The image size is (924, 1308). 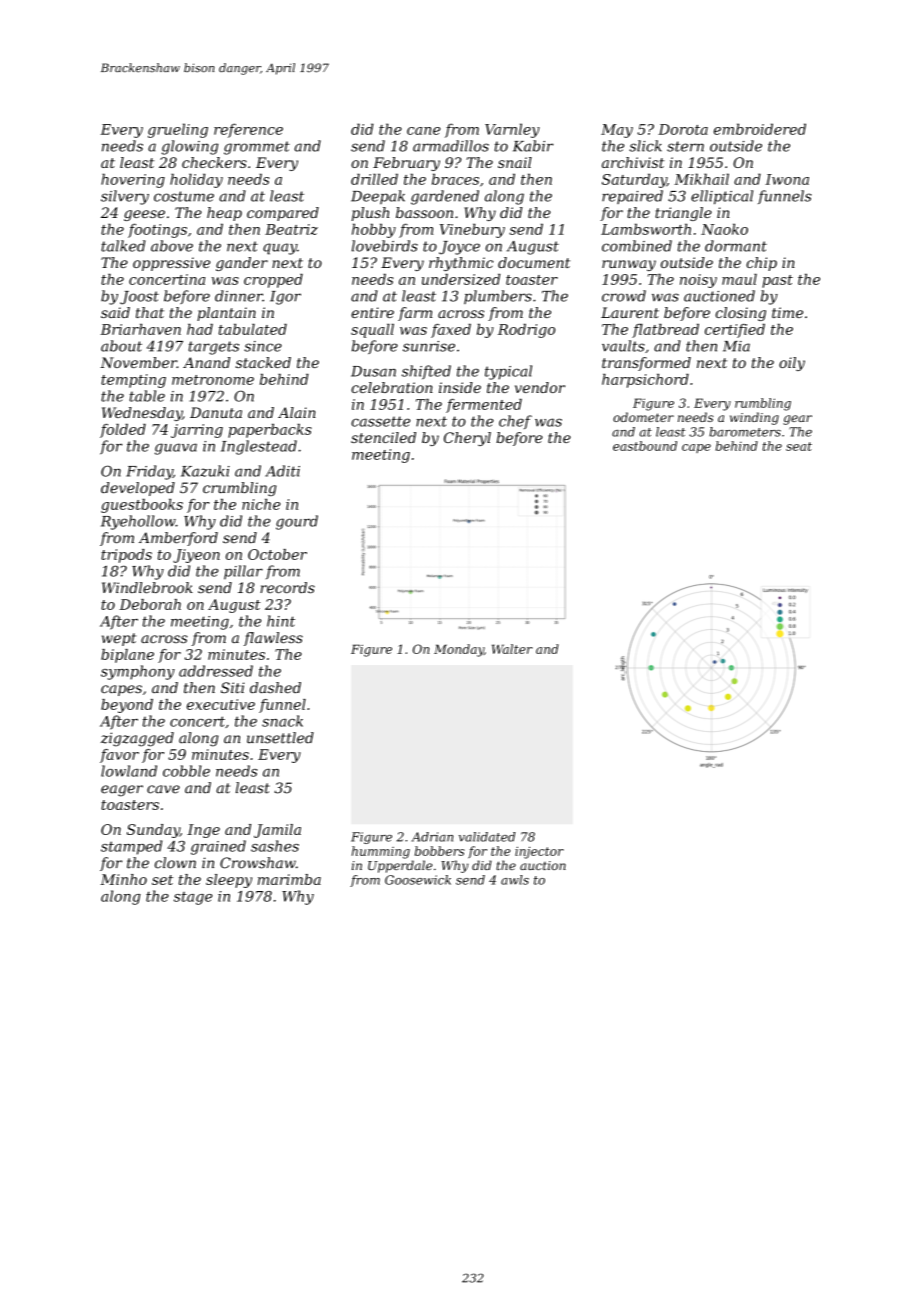 I want to click on jarring, so click(x=197, y=431).
